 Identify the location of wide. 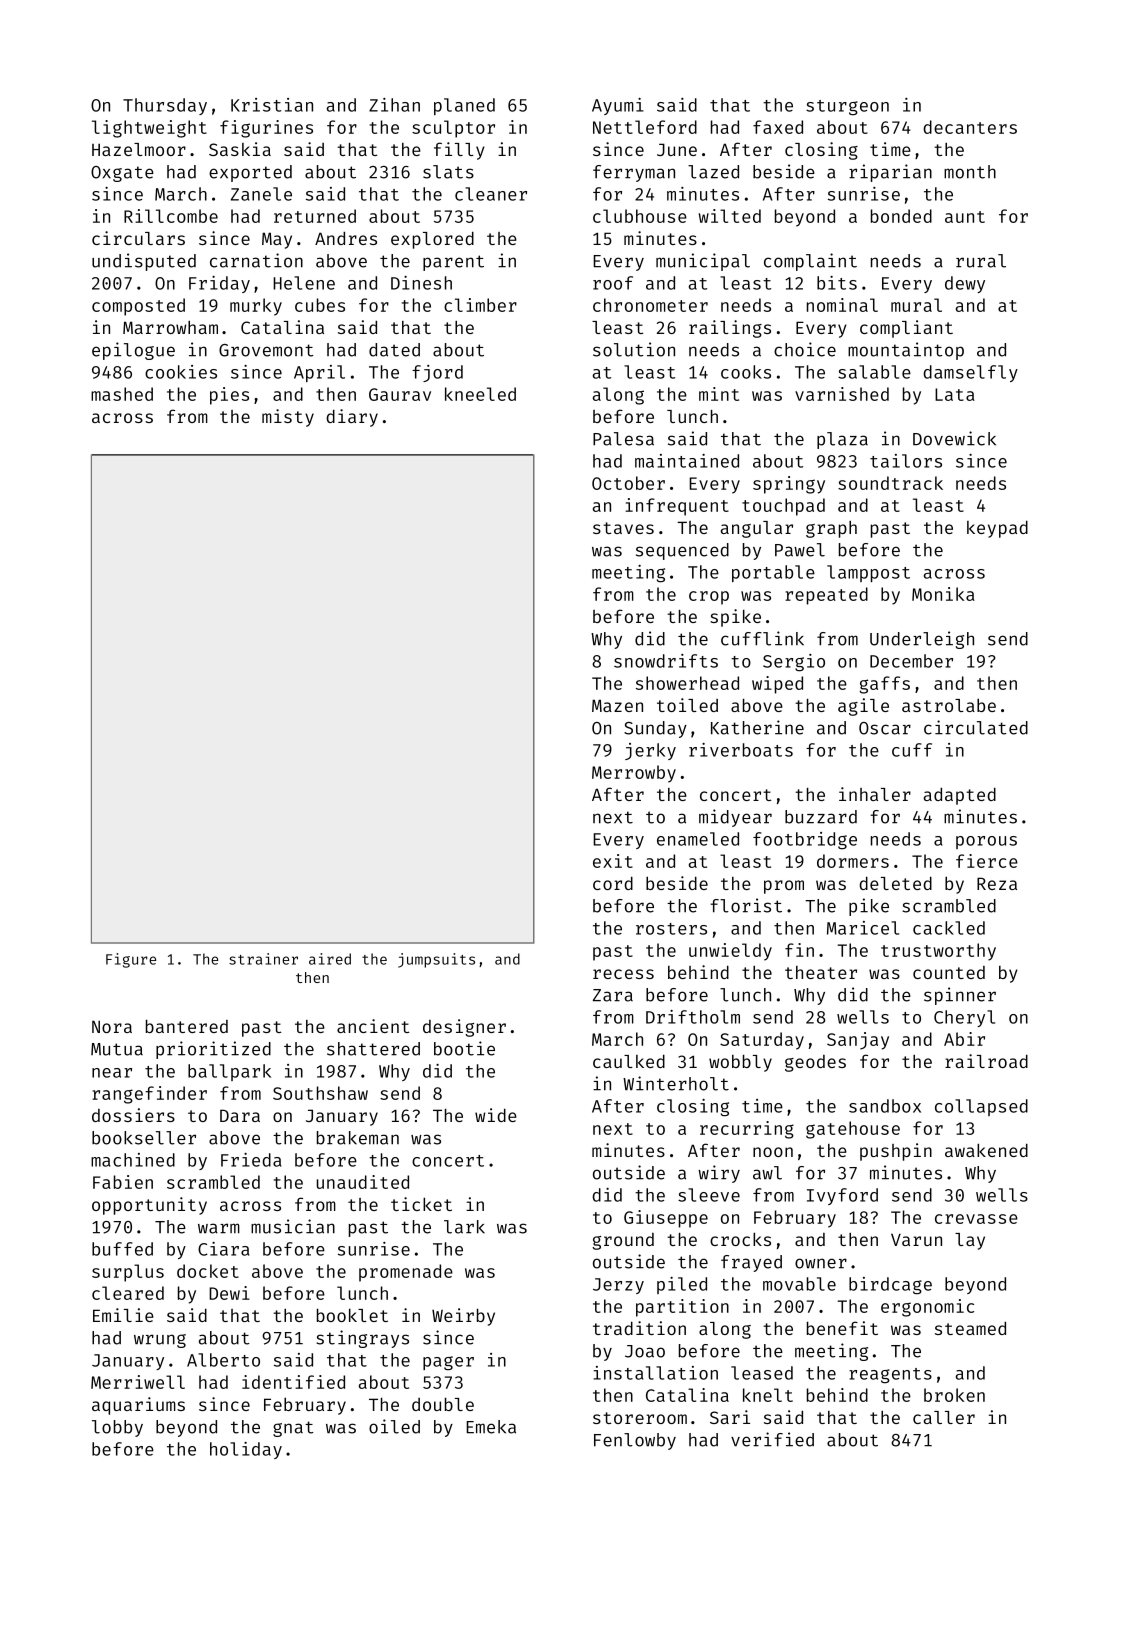
(496, 1115).
